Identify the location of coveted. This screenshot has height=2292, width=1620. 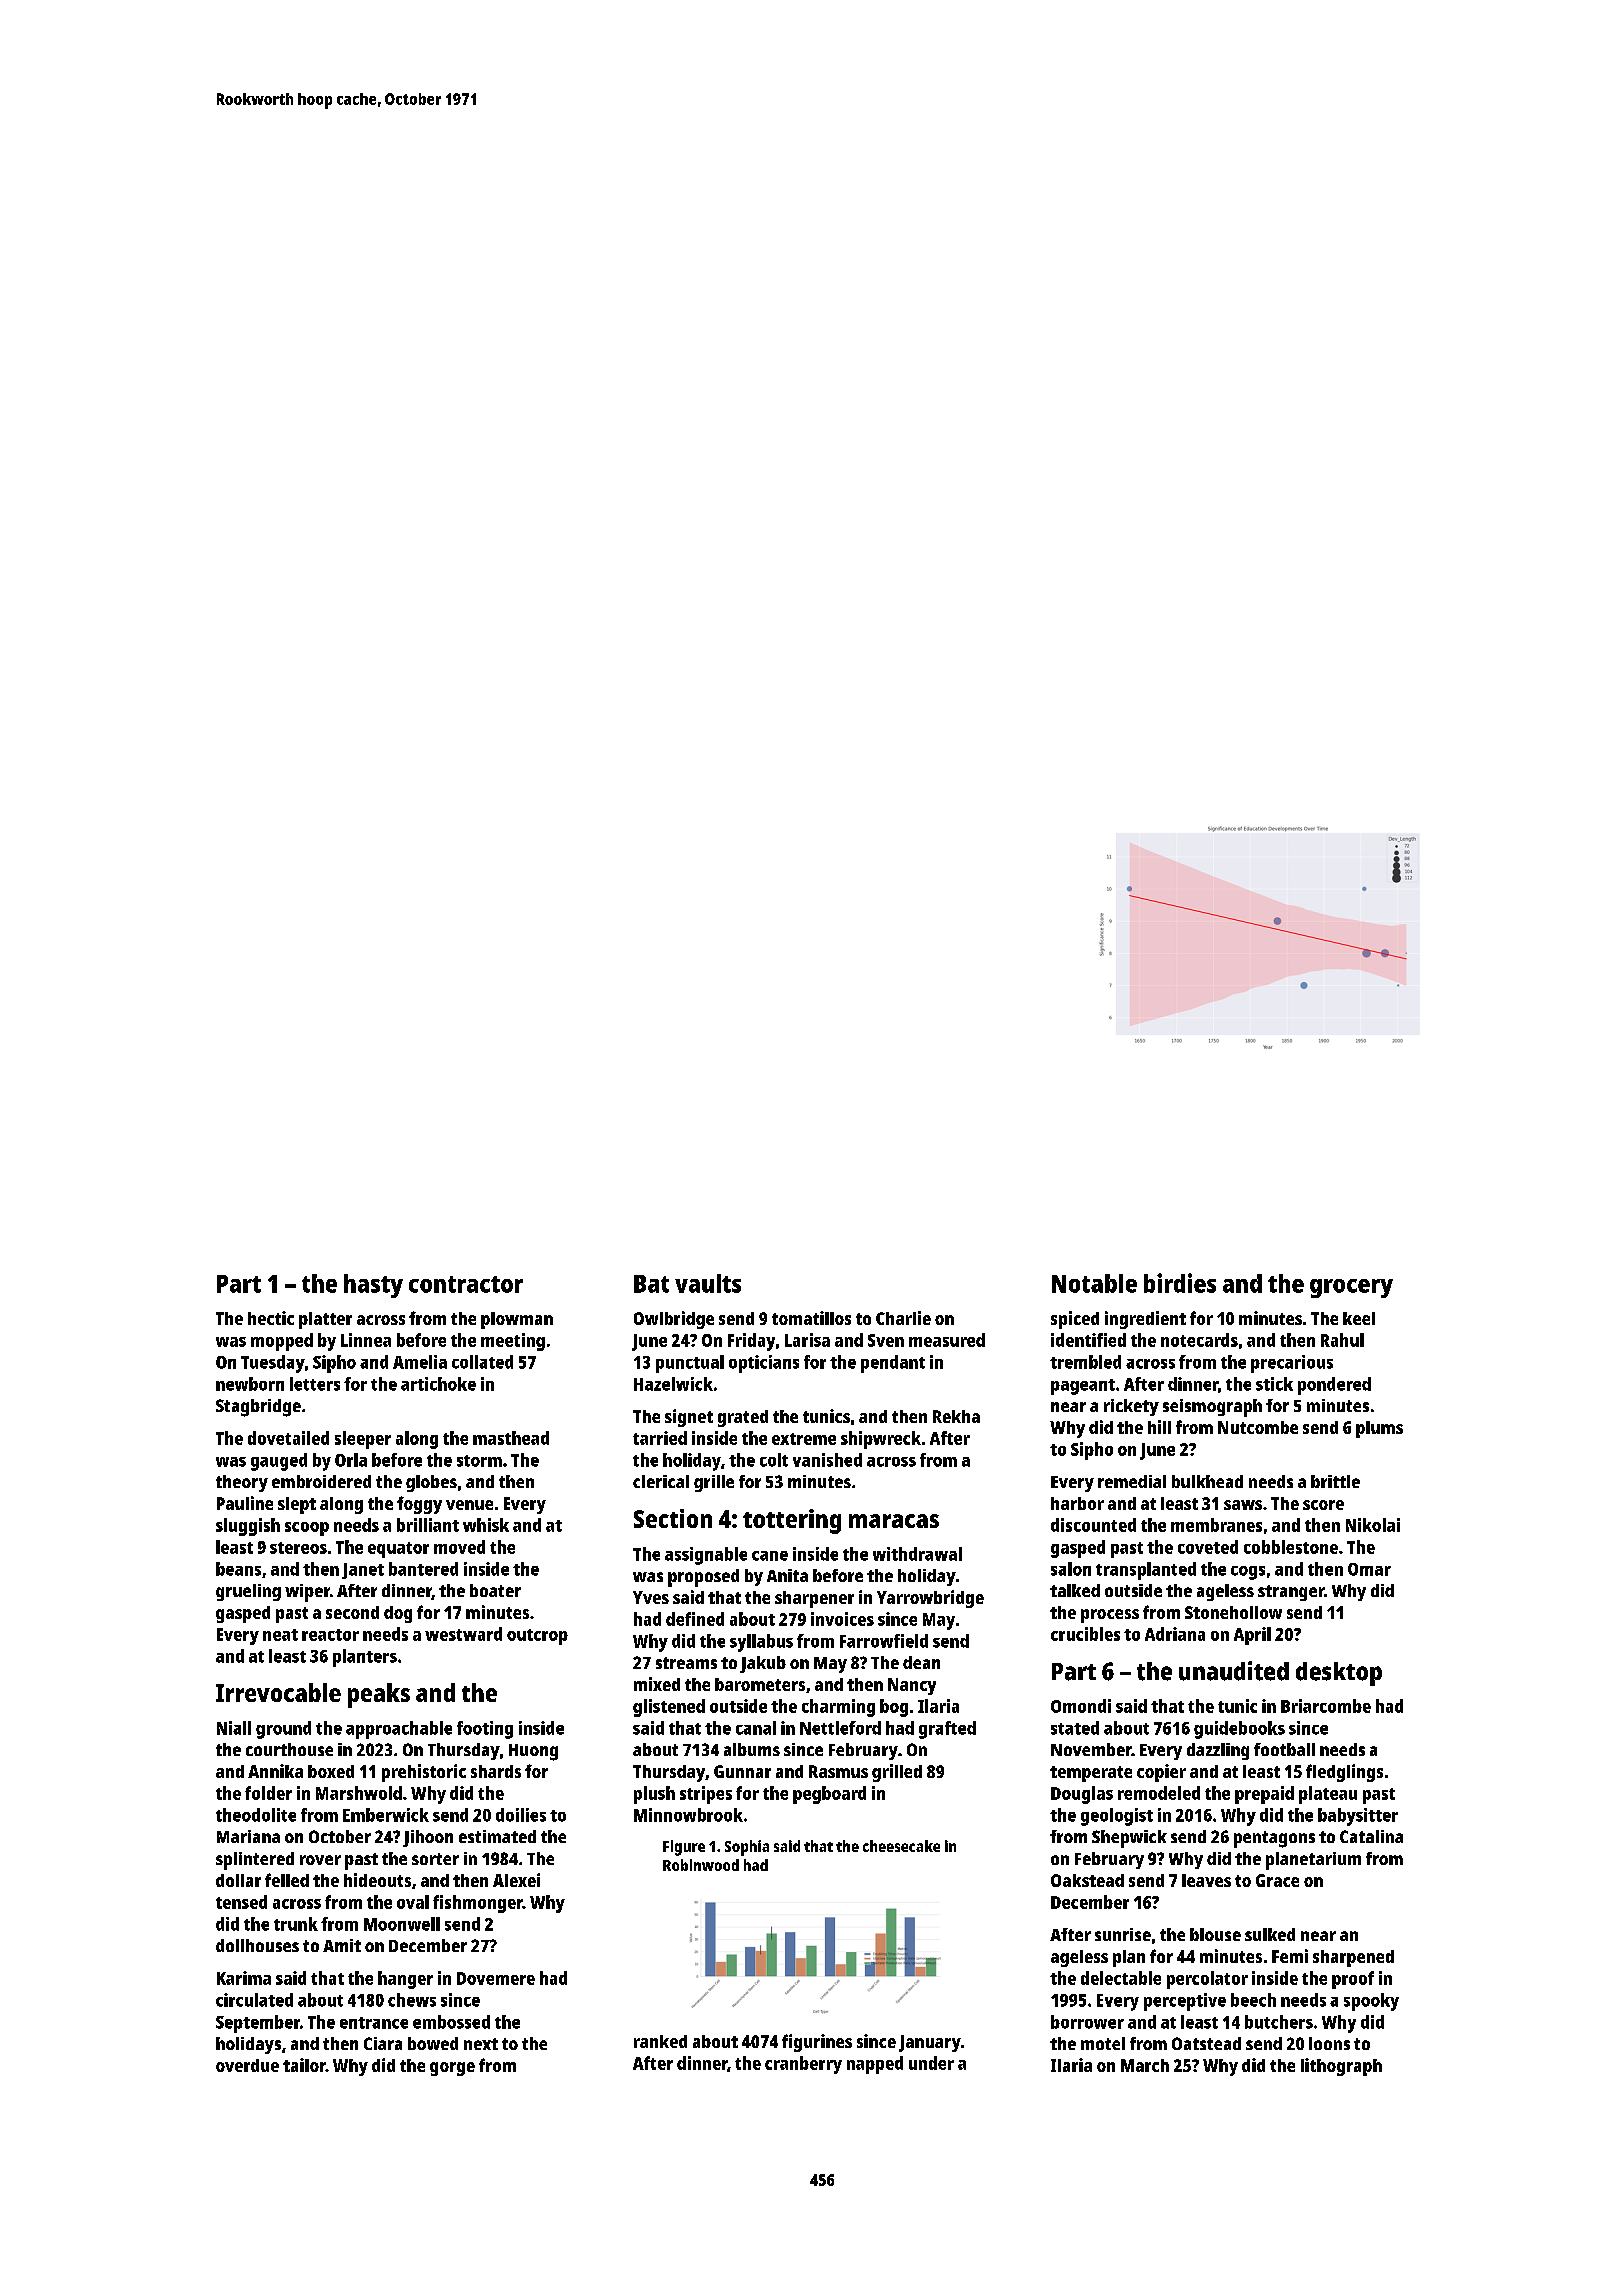
(1208, 1547).
